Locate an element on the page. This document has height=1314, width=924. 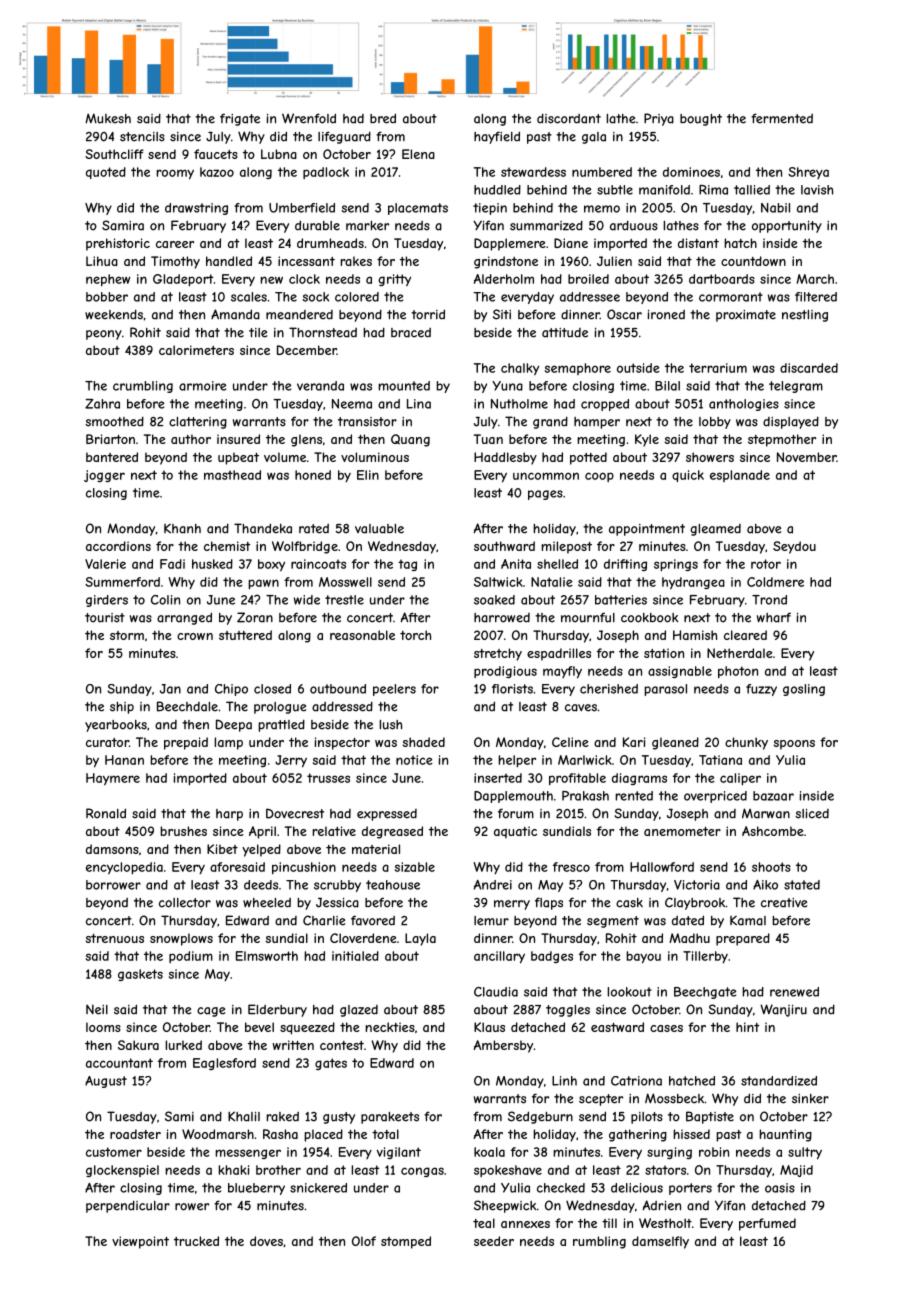
bought is located at coordinates (701, 120).
